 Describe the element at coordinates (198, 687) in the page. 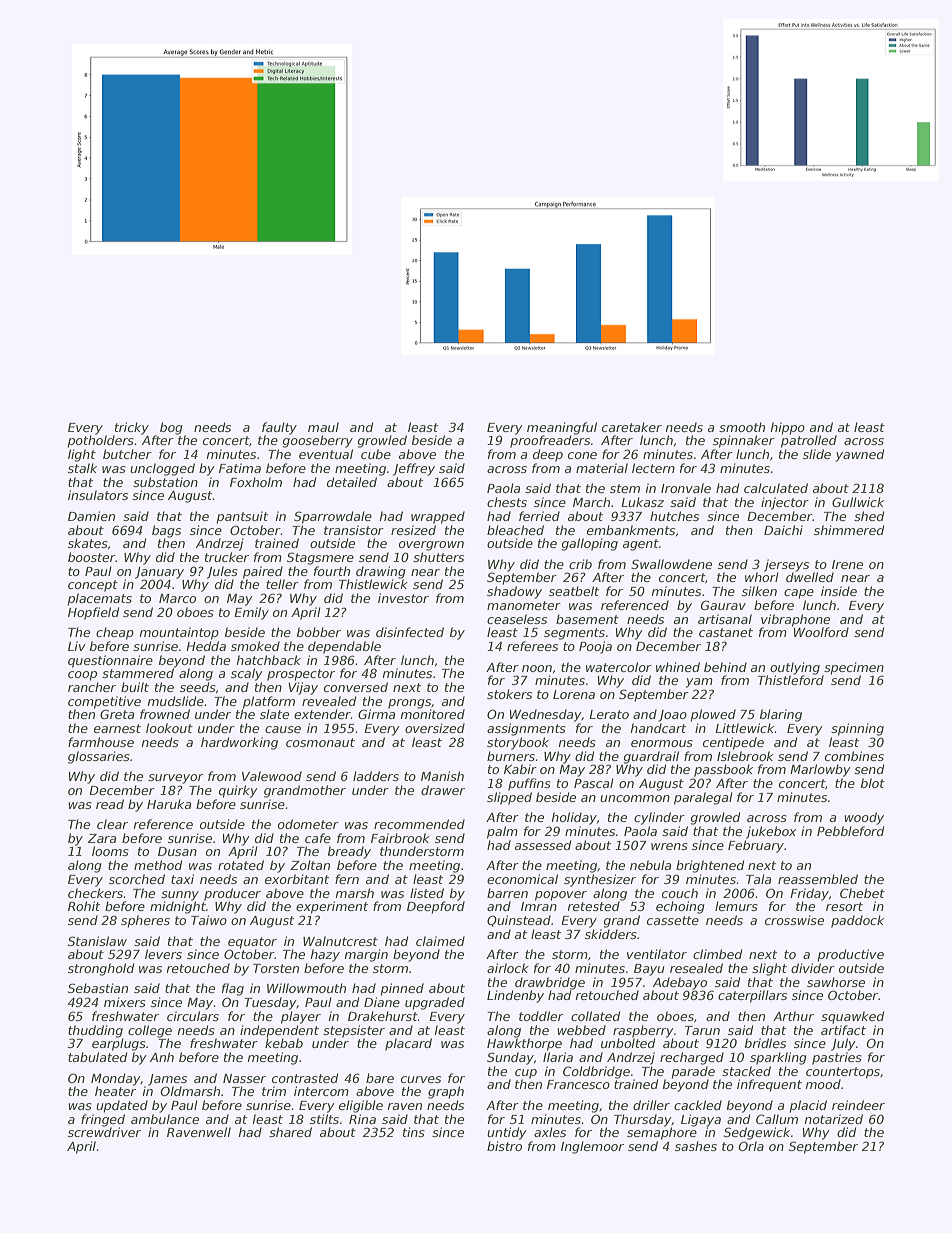

I see `seeds` at that location.
